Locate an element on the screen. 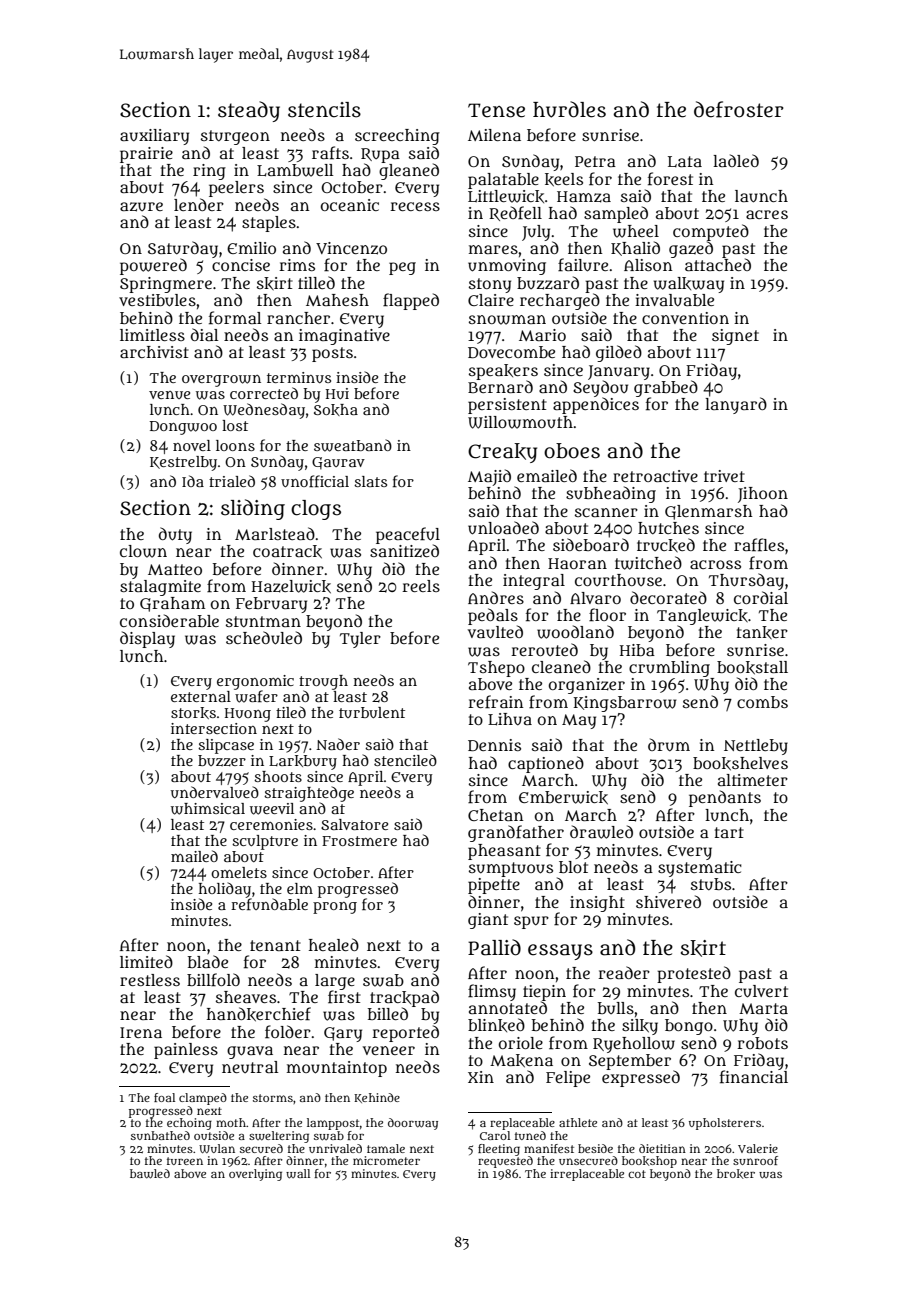 Image resolution: width=908 pixels, height=1316 pixels. hurdles is located at coordinates (569, 109).
